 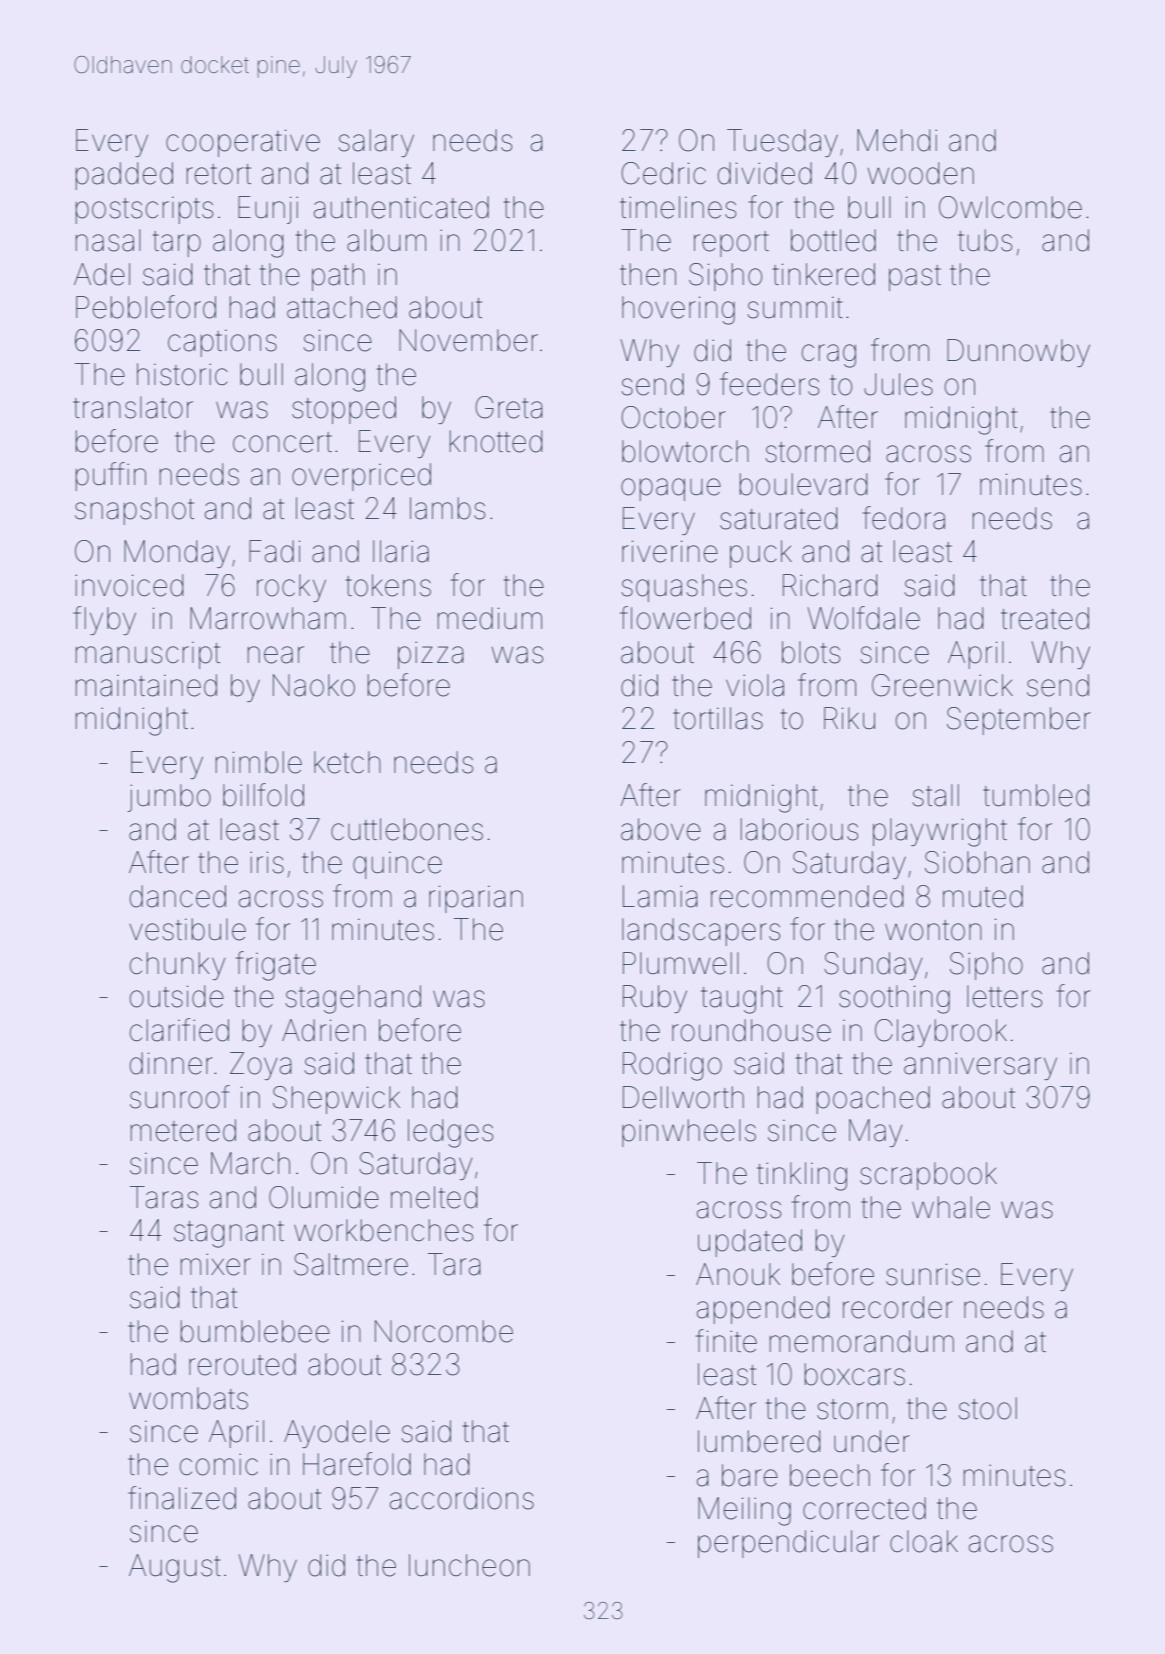 I want to click on Jules, so click(x=898, y=384).
